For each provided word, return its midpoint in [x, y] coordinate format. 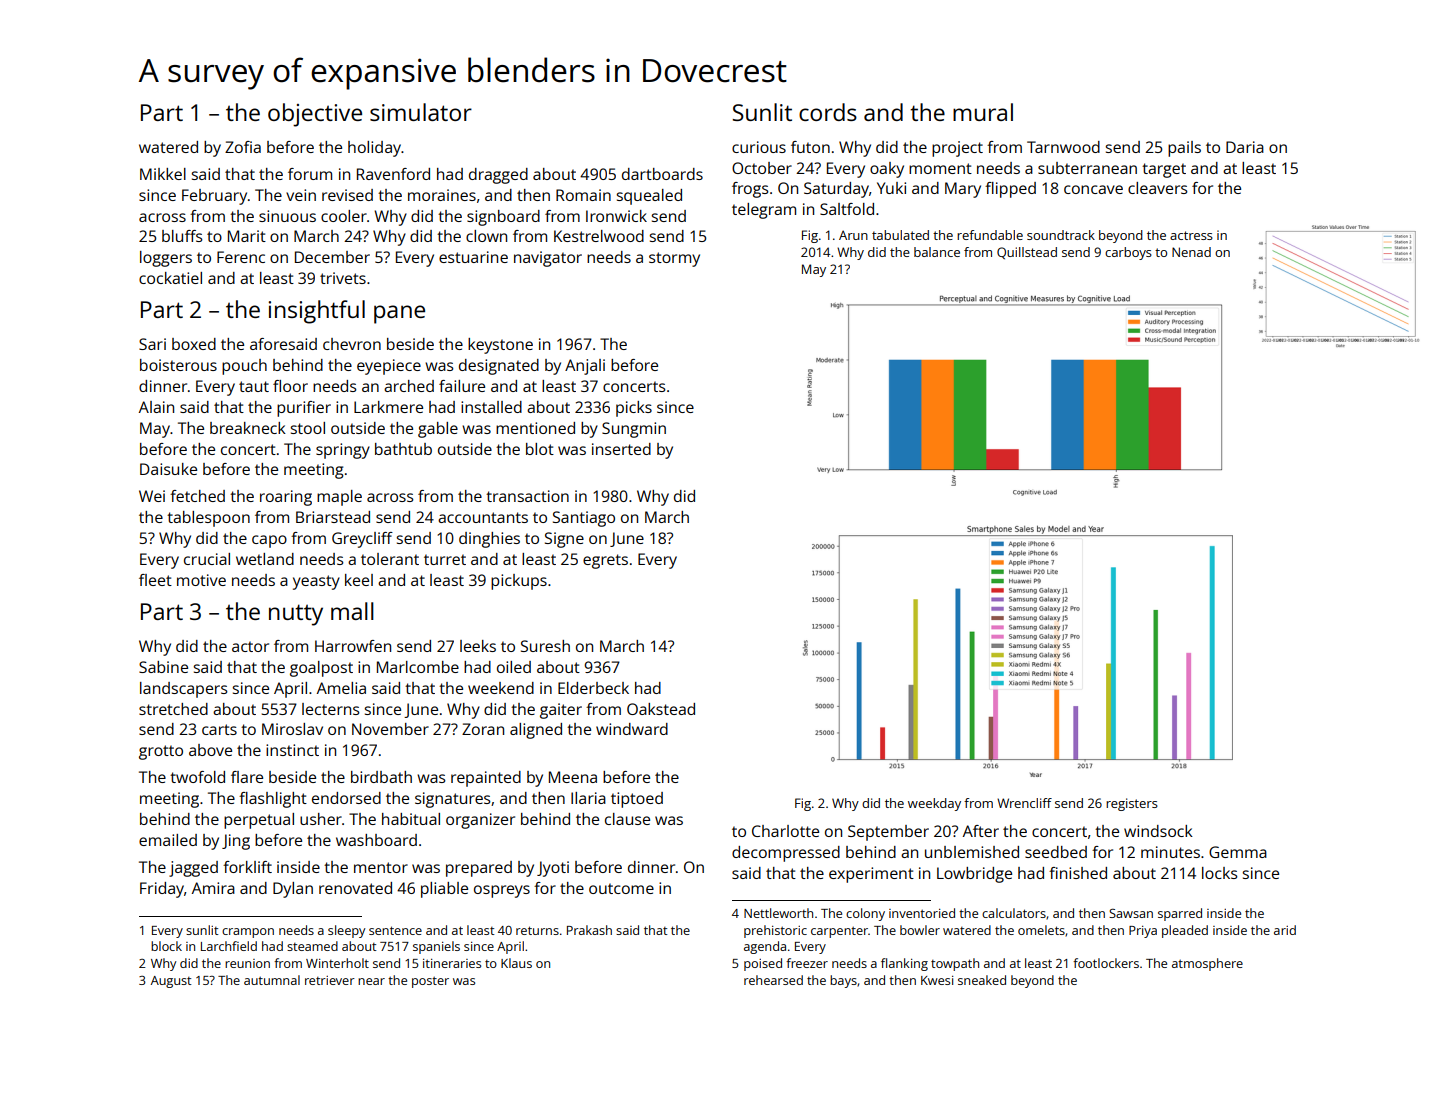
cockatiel [170, 278]
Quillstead [1027, 253]
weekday [934, 804]
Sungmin [634, 430]
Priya [1143, 932]
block [166, 946]
